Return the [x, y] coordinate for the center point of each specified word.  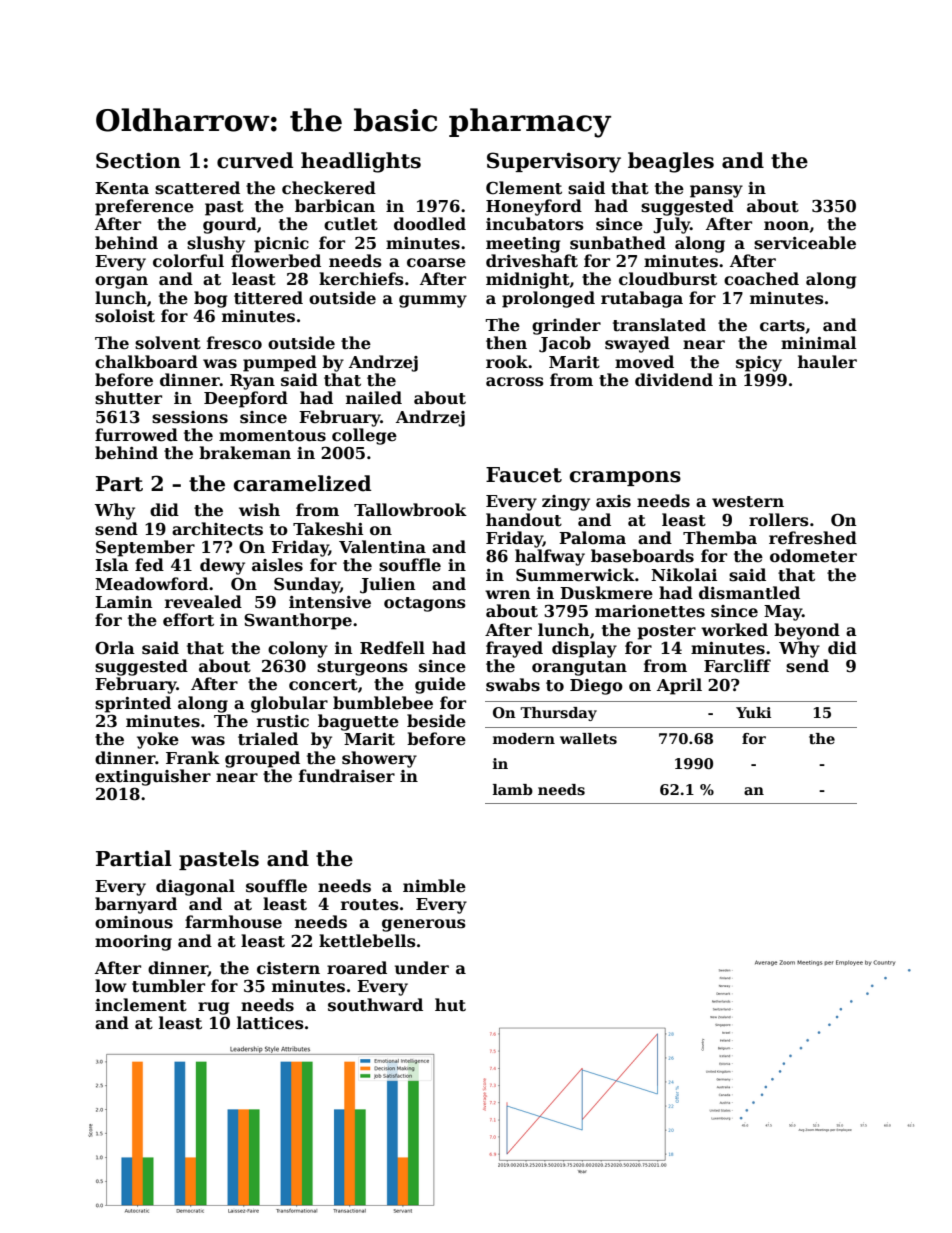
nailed [374, 398]
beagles [671, 162]
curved [255, 160]
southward [375, 1005]
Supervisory [554, 162]
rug [214, 1008]
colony [298, 649]
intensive [330, 602]
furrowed [136, 435]
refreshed [813, 538]
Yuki [753, 712]
